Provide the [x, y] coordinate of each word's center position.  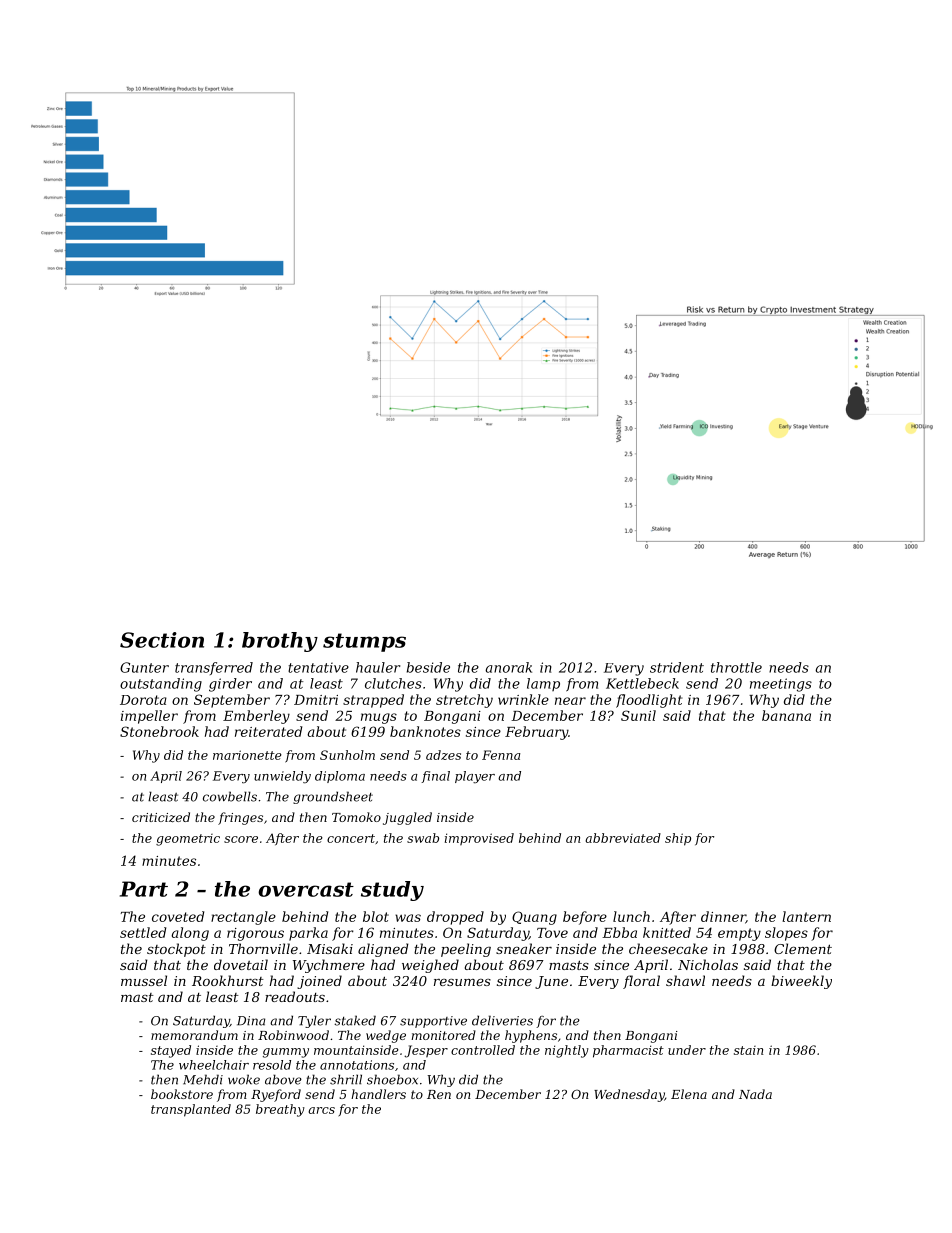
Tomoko [356, 817]
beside [428, 667]
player [475, 777]
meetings [781, 685]
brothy [280, 642]
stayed [171, 1051]
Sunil [638, 715]
